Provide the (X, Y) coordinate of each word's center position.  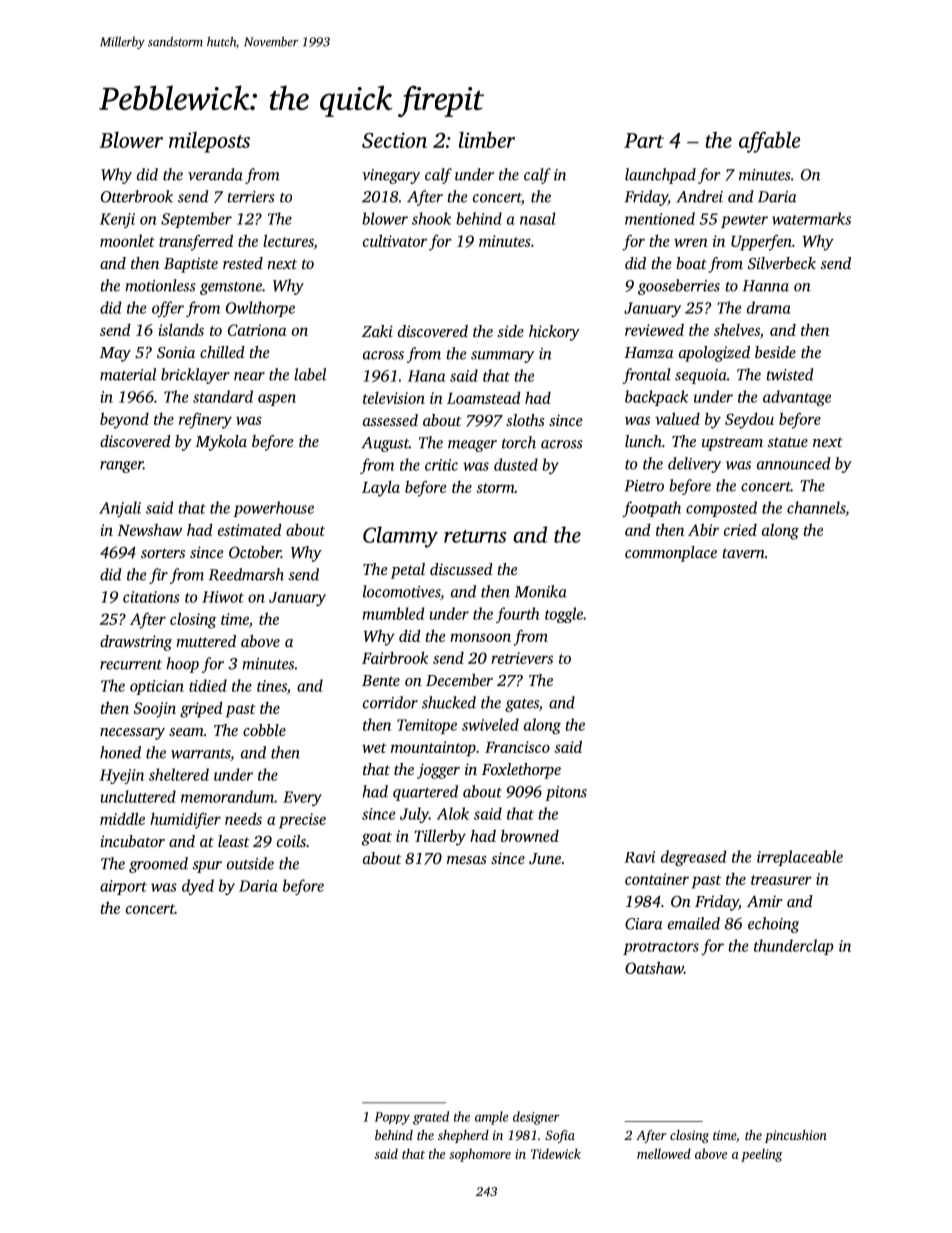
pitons (566, 793)
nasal (538, 218)
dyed (198, 887)
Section (394, 140)
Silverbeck (782, 263)
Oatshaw (654, 967)
